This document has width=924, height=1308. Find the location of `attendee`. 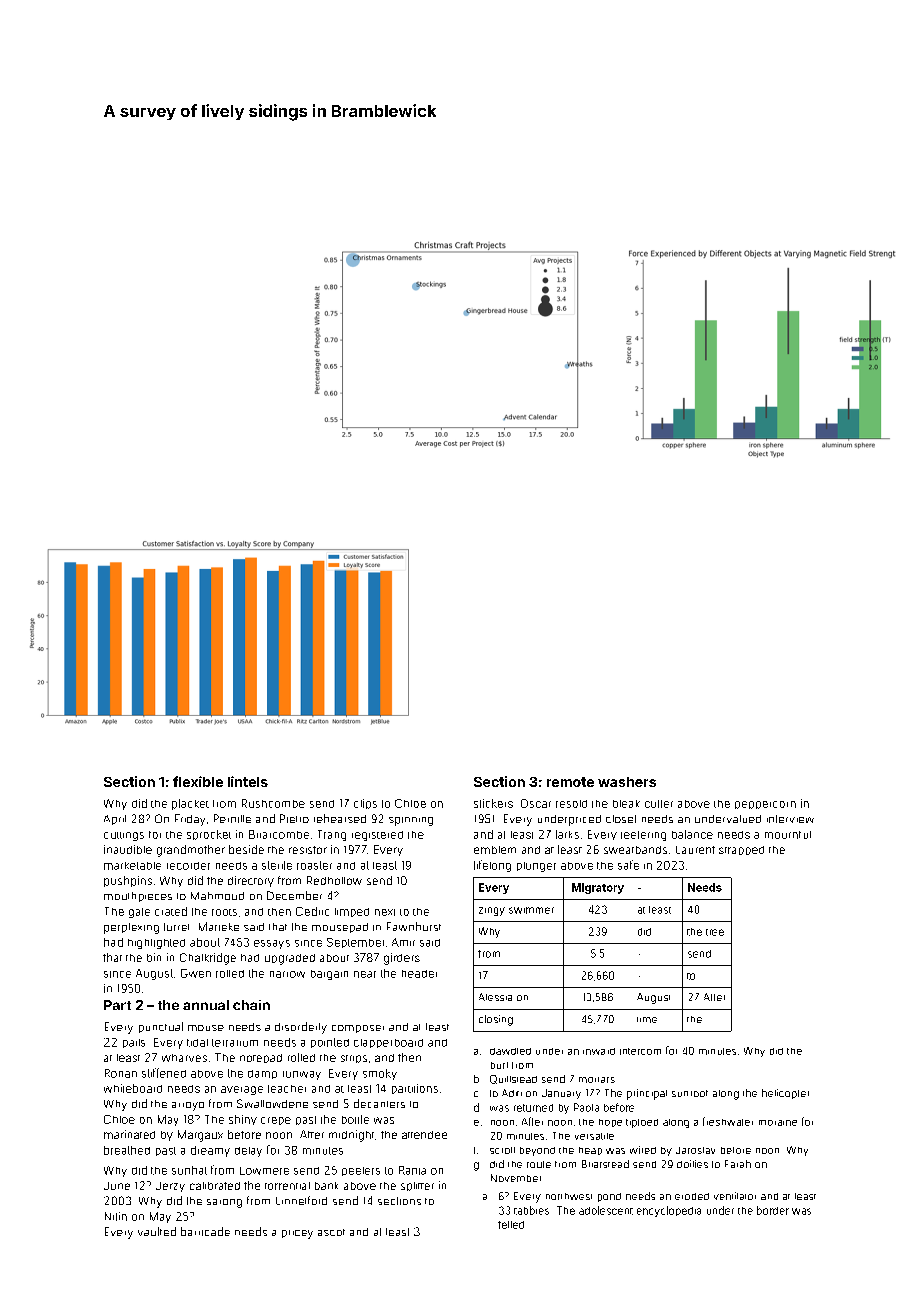

attendee is located at coordinates (424, 1135).
